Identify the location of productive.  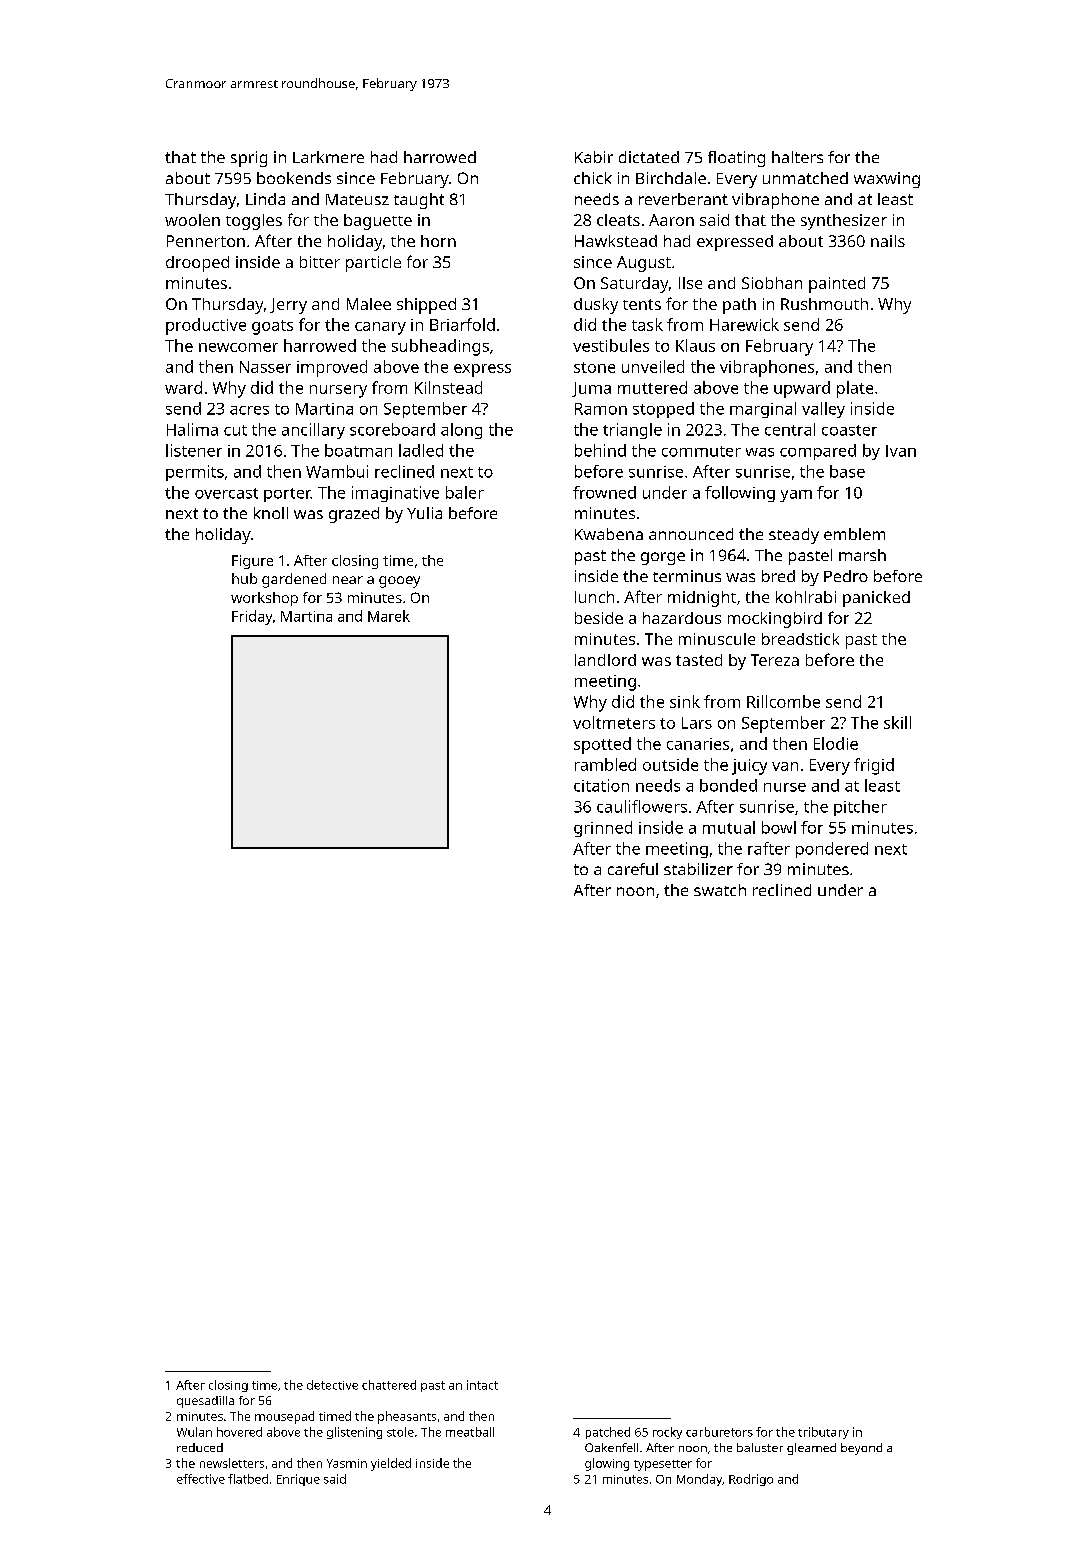
(206, 326).
